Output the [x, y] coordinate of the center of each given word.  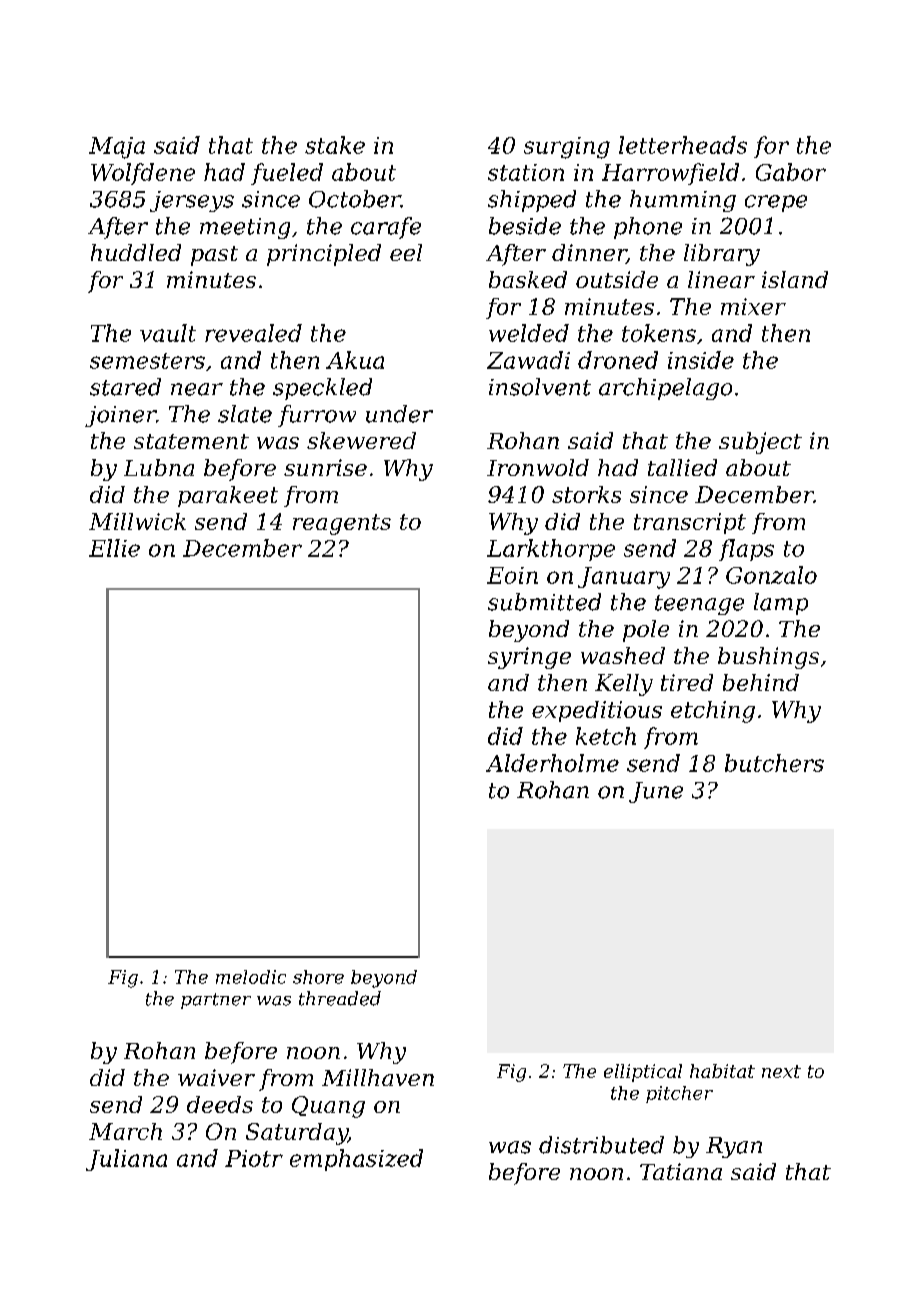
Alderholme [552, 763]
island [795, 279]
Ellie [114, 548]
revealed [253, 333]
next [781, 1071]
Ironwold [538, 467]
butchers [774, 763]
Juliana [126, 1160]
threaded [340, 998]
